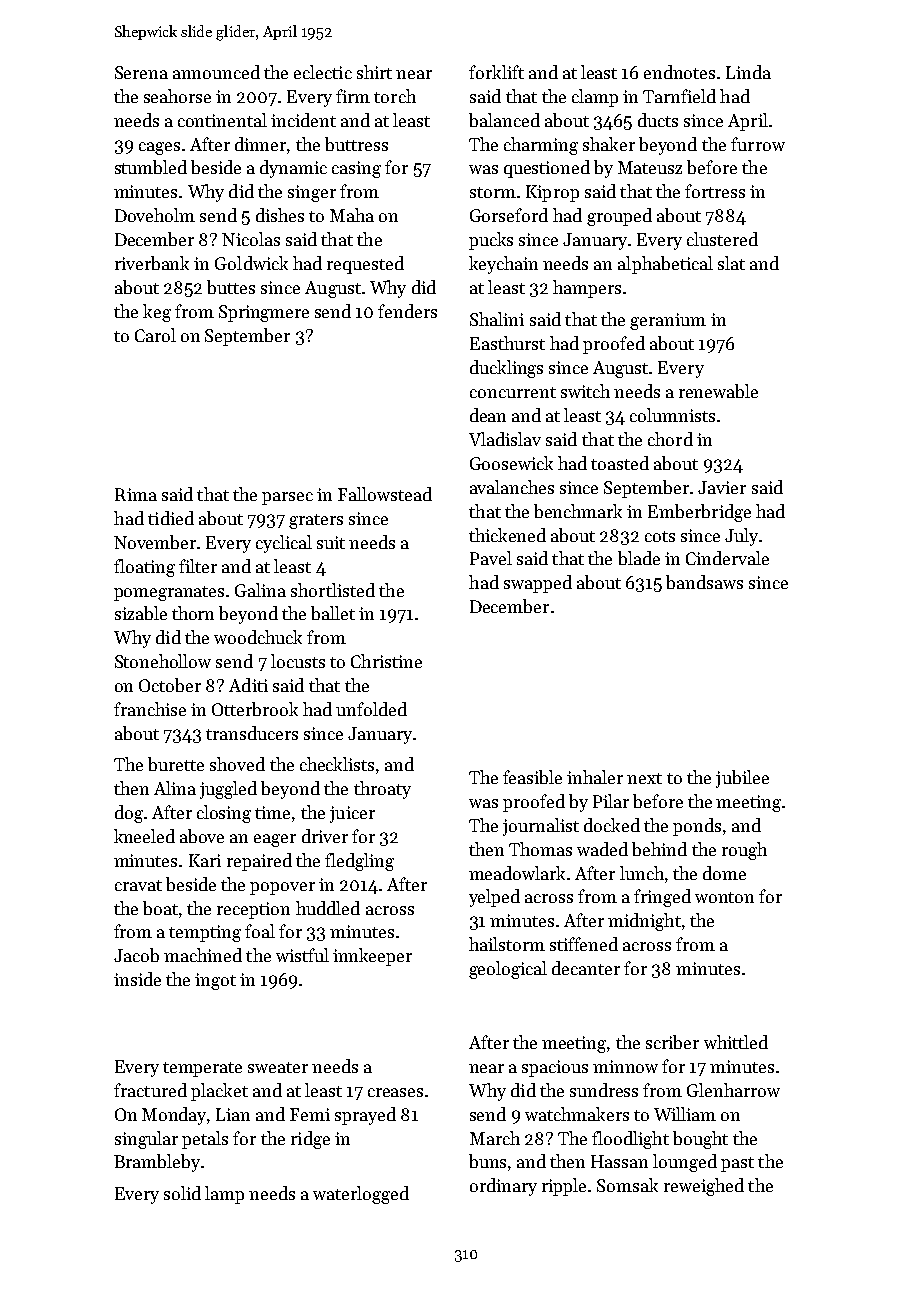 The image size is (908, 1316). Describe the element at coordinates (129, 814) in the screenshot. I see `dog` at that location.
